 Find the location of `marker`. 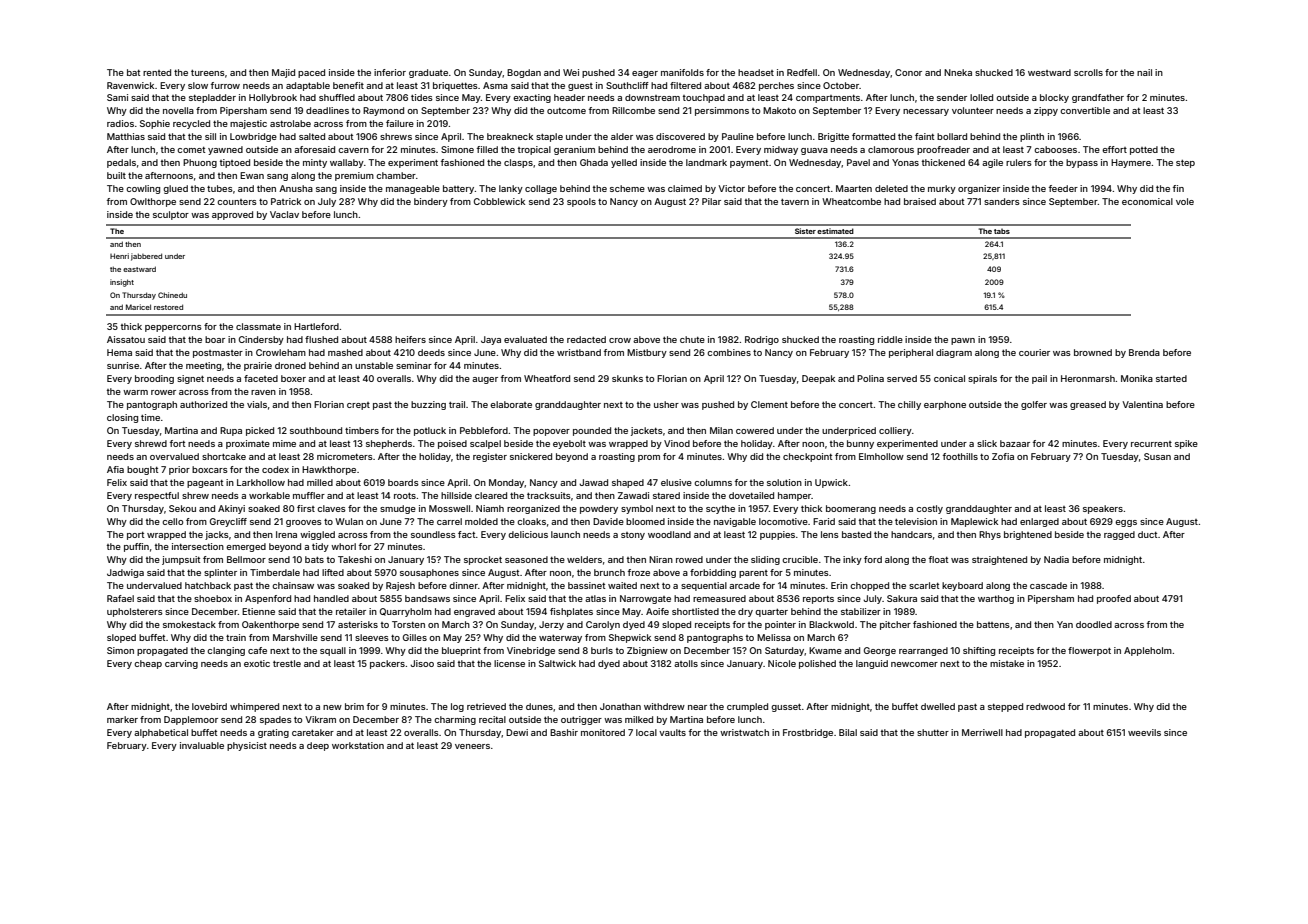

marker is located at coordinates (122, 719).
